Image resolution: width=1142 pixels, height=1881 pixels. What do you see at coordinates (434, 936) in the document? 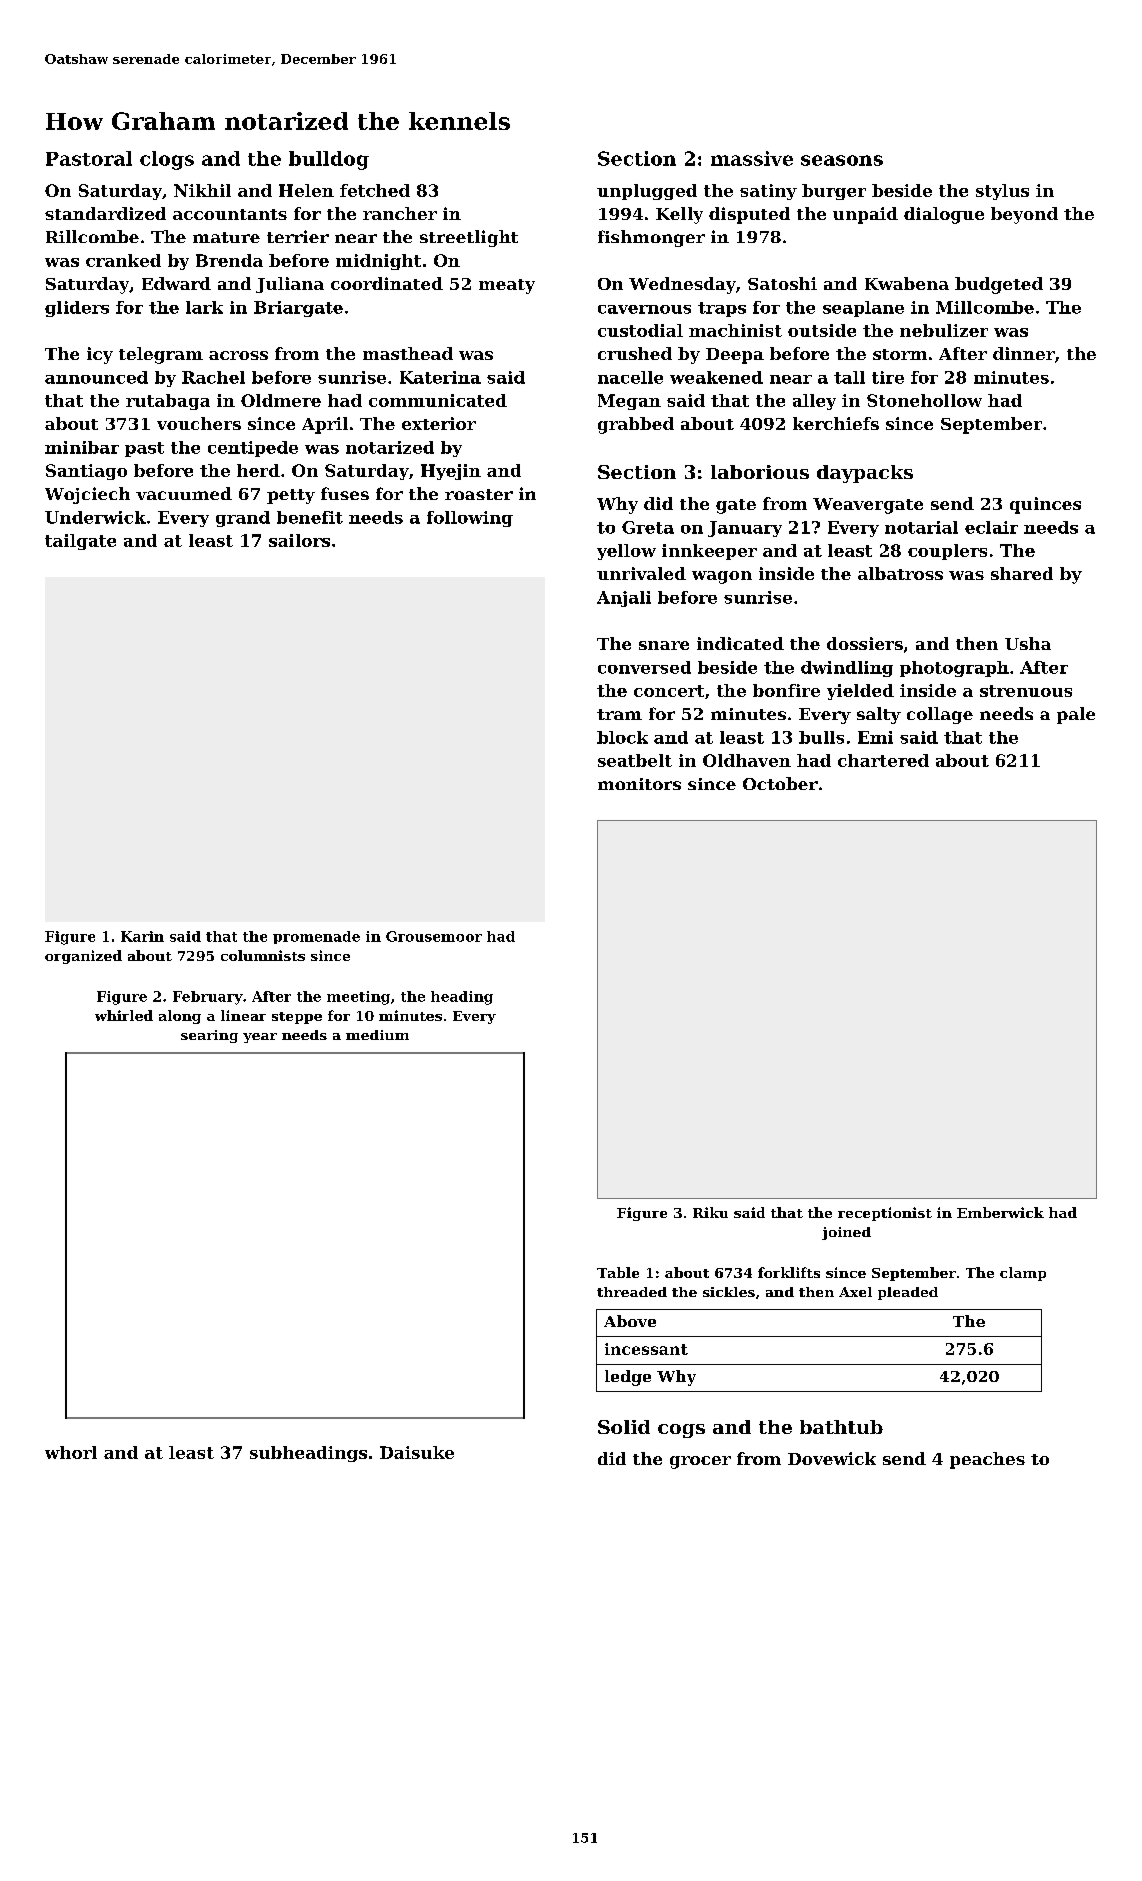
I see `Grousemoor` at bounding box center [434, 936].
